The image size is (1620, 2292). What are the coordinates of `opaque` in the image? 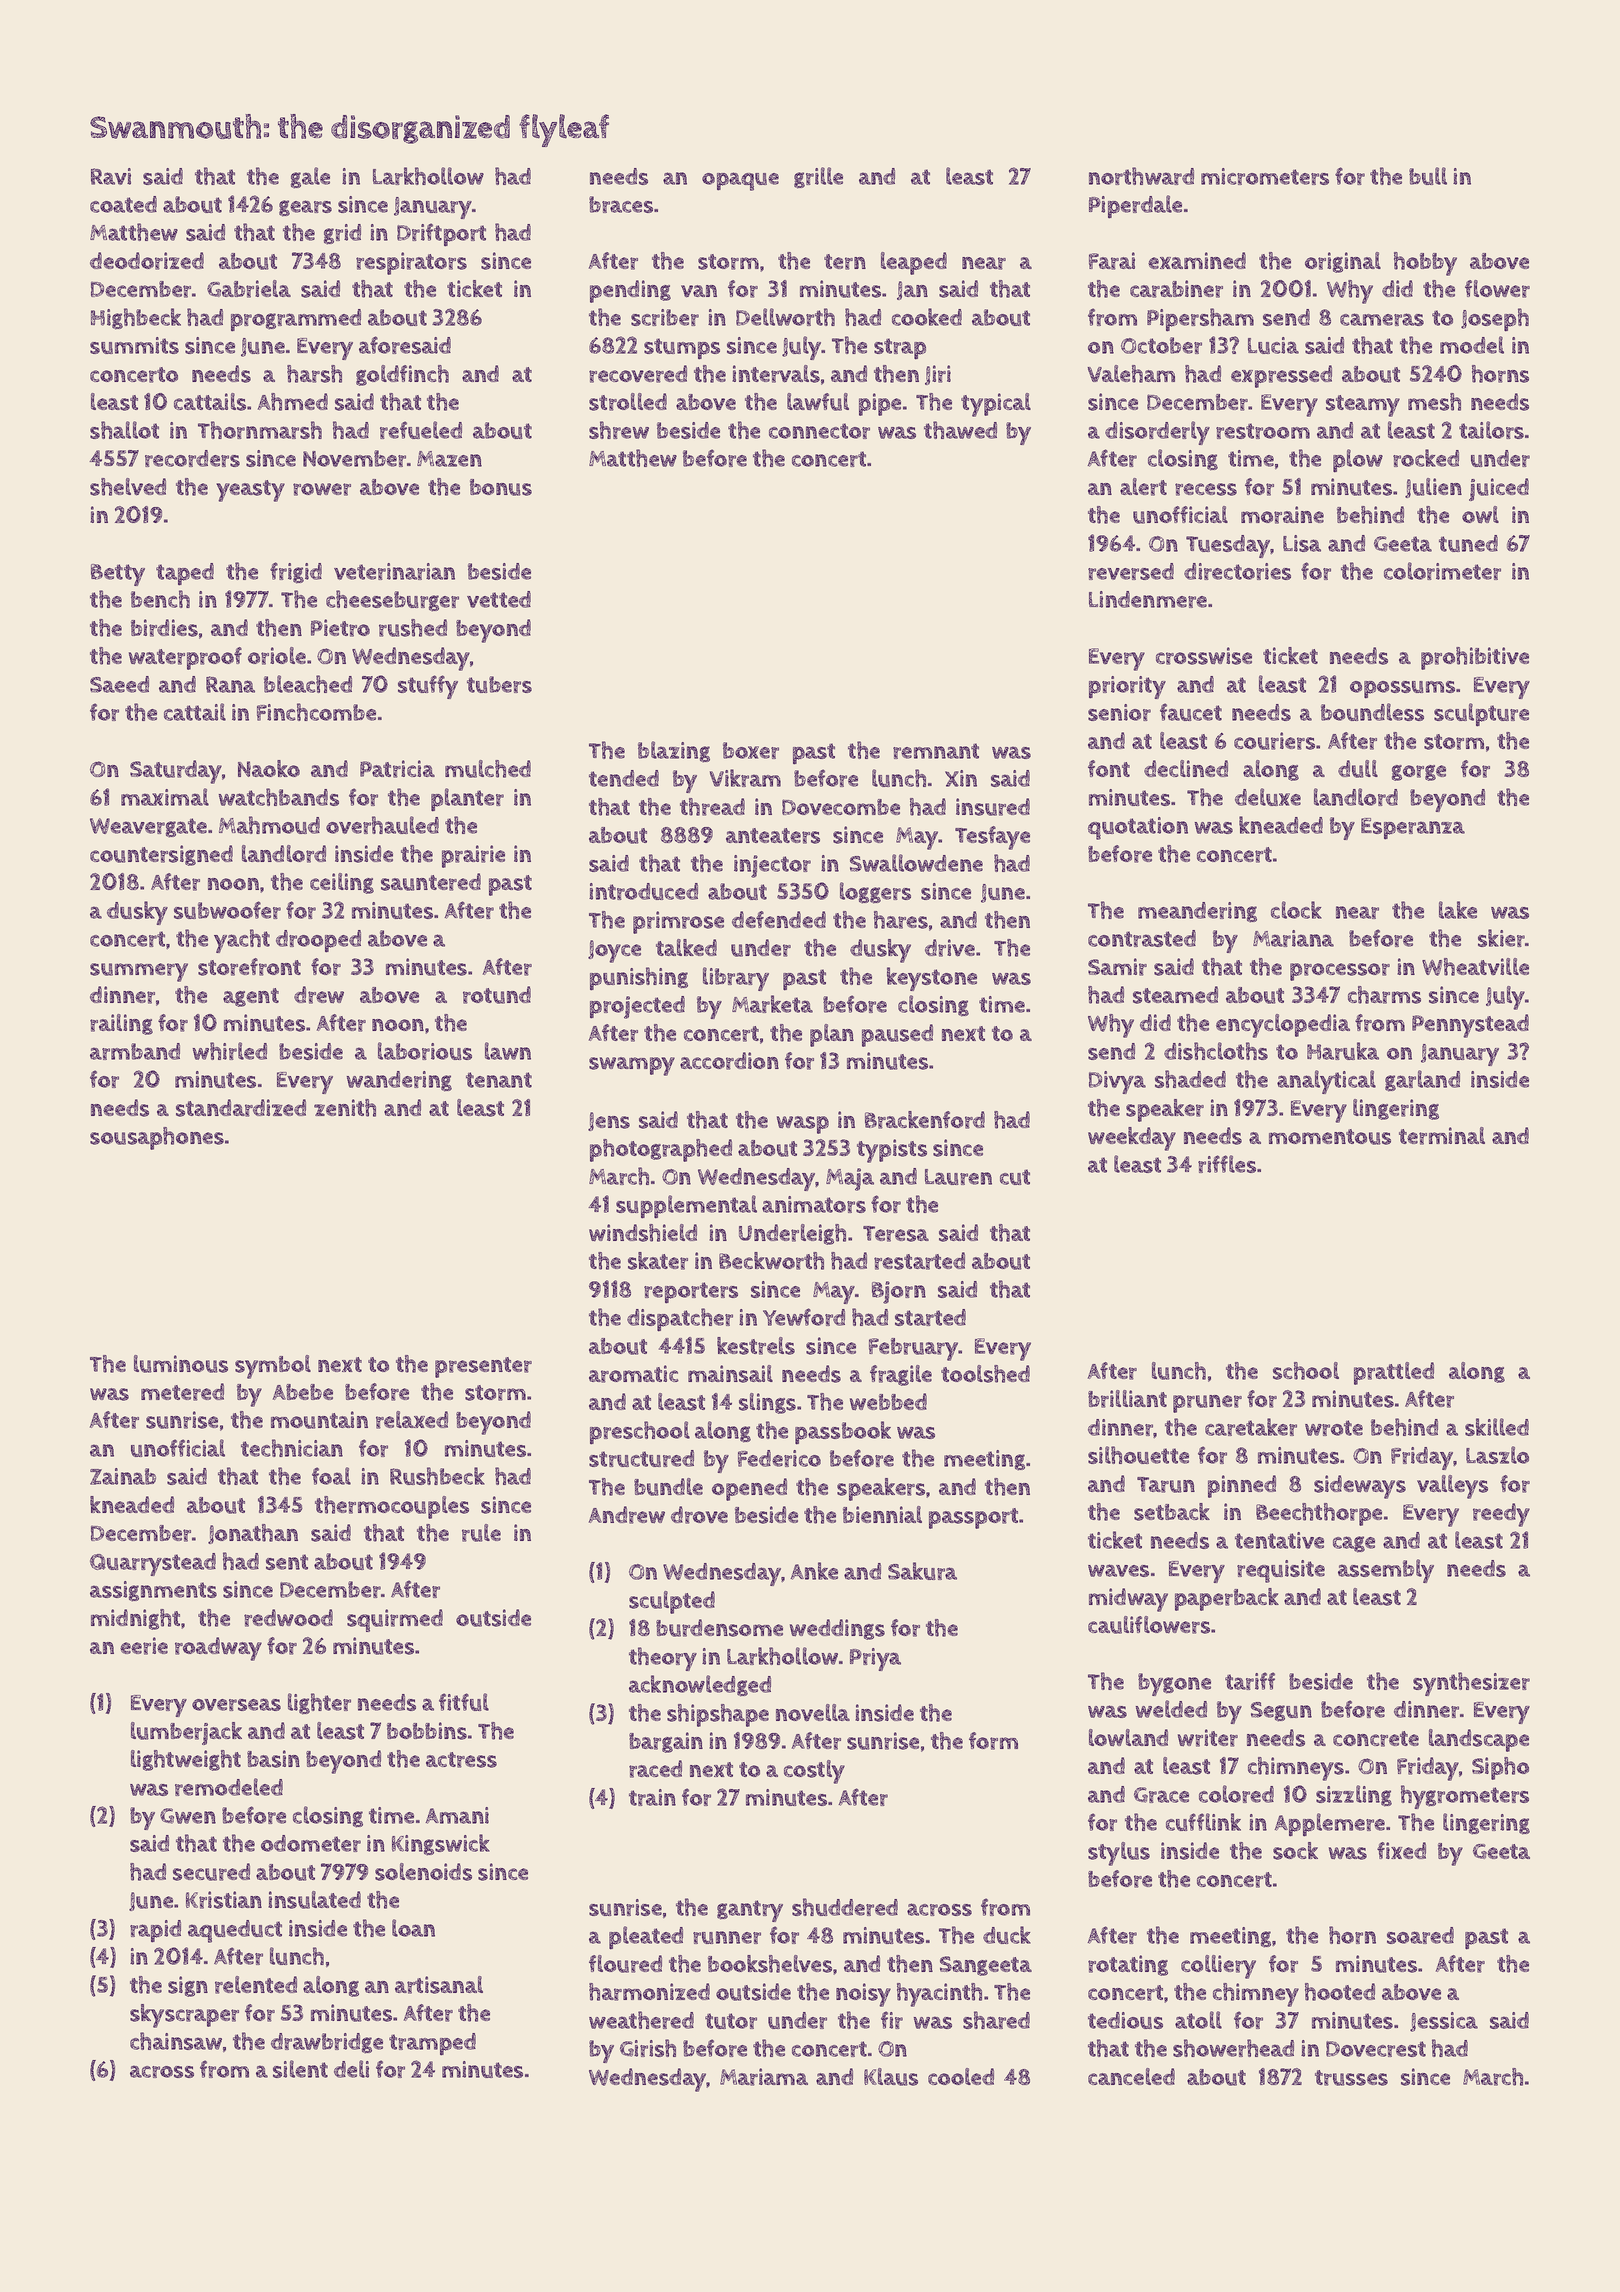 It's located at (740, 181).
